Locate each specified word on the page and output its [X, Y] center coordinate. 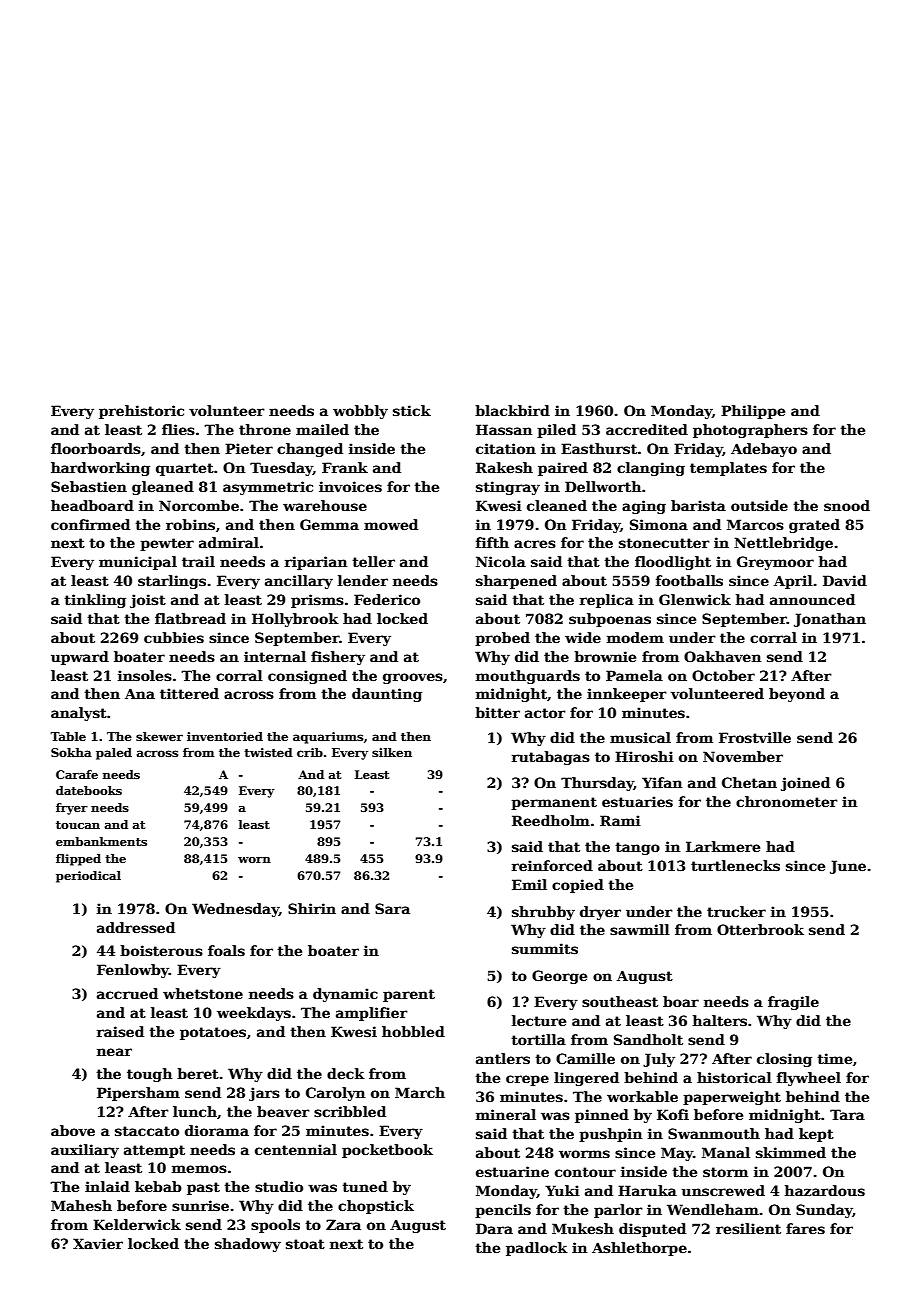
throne [265, 429]
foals [226, 950]
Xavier [98, 1243]
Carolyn [335, 1094]
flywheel [809, 1079]
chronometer [787, 801]
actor [545, 713]
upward [80, 658]
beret [198, 1073]
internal [275, 656]
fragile [793, 1003]
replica [607, 601]
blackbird [512, 410]
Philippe [753, 412]
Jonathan [830, 620]
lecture [539, 1020]
